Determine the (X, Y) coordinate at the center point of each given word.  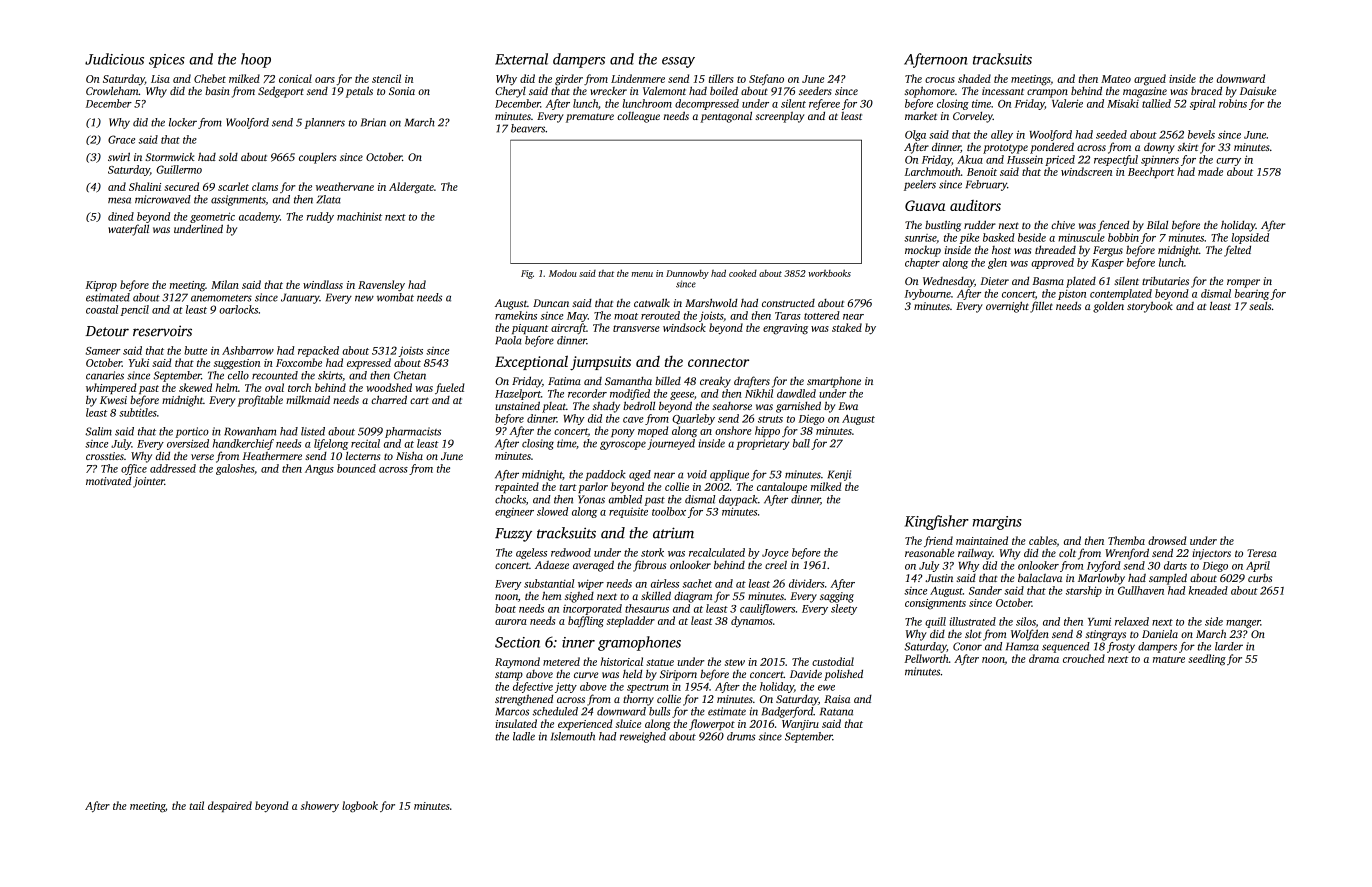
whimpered (111, 388)
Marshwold (711, 302)
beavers (528, 128)
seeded (1111, 134)
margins (997, 523)
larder (1229, 646)
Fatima (564, 381)
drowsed (1167, 540)
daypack (738, 500)
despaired (230, 806)
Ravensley (381, 286)
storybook (1150, 307)
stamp (509, 676)
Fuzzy (513, 535)
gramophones (639, 643)
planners (325, 123)
